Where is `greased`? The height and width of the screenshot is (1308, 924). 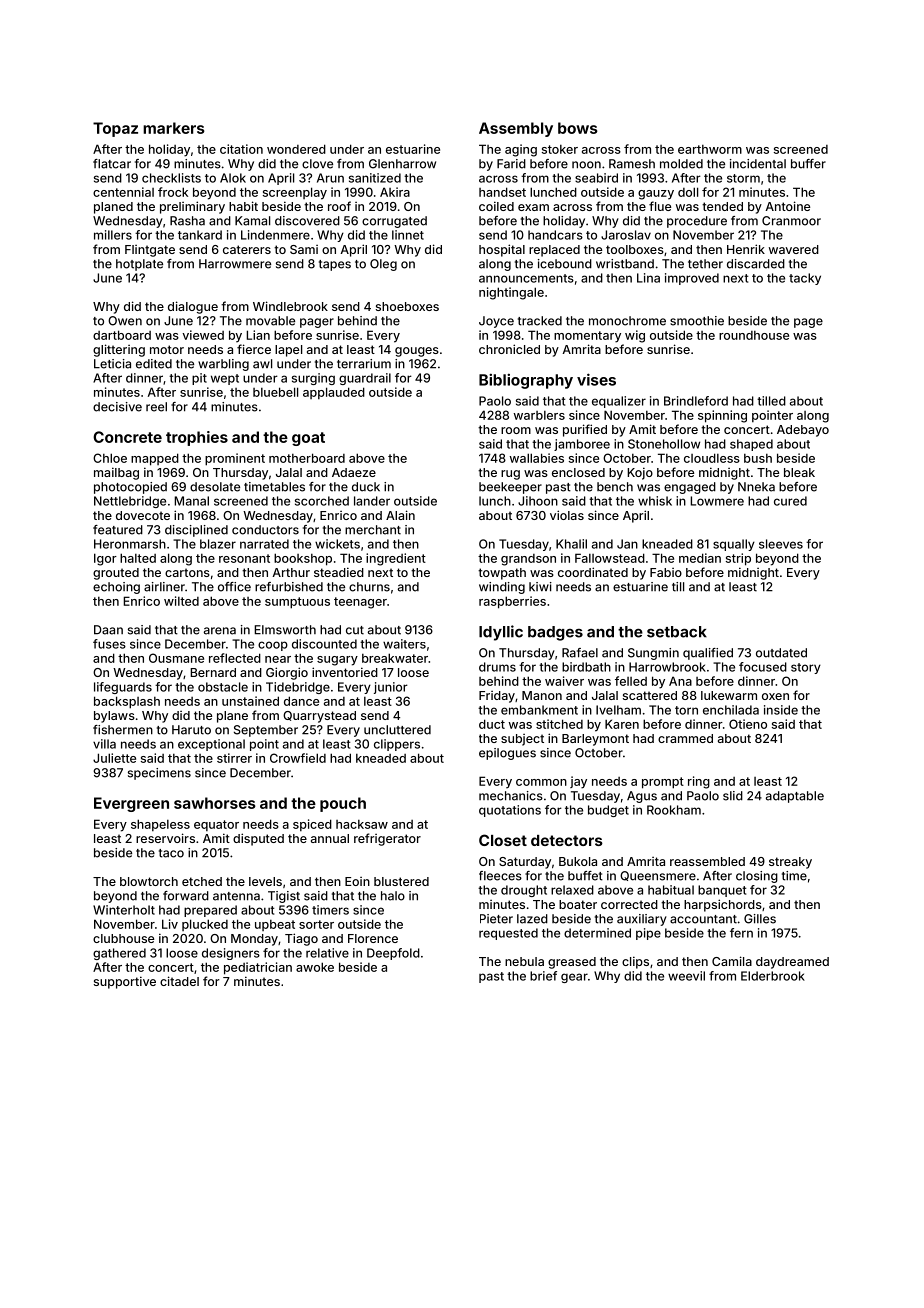
greased is located at coordinates (572, 963).
